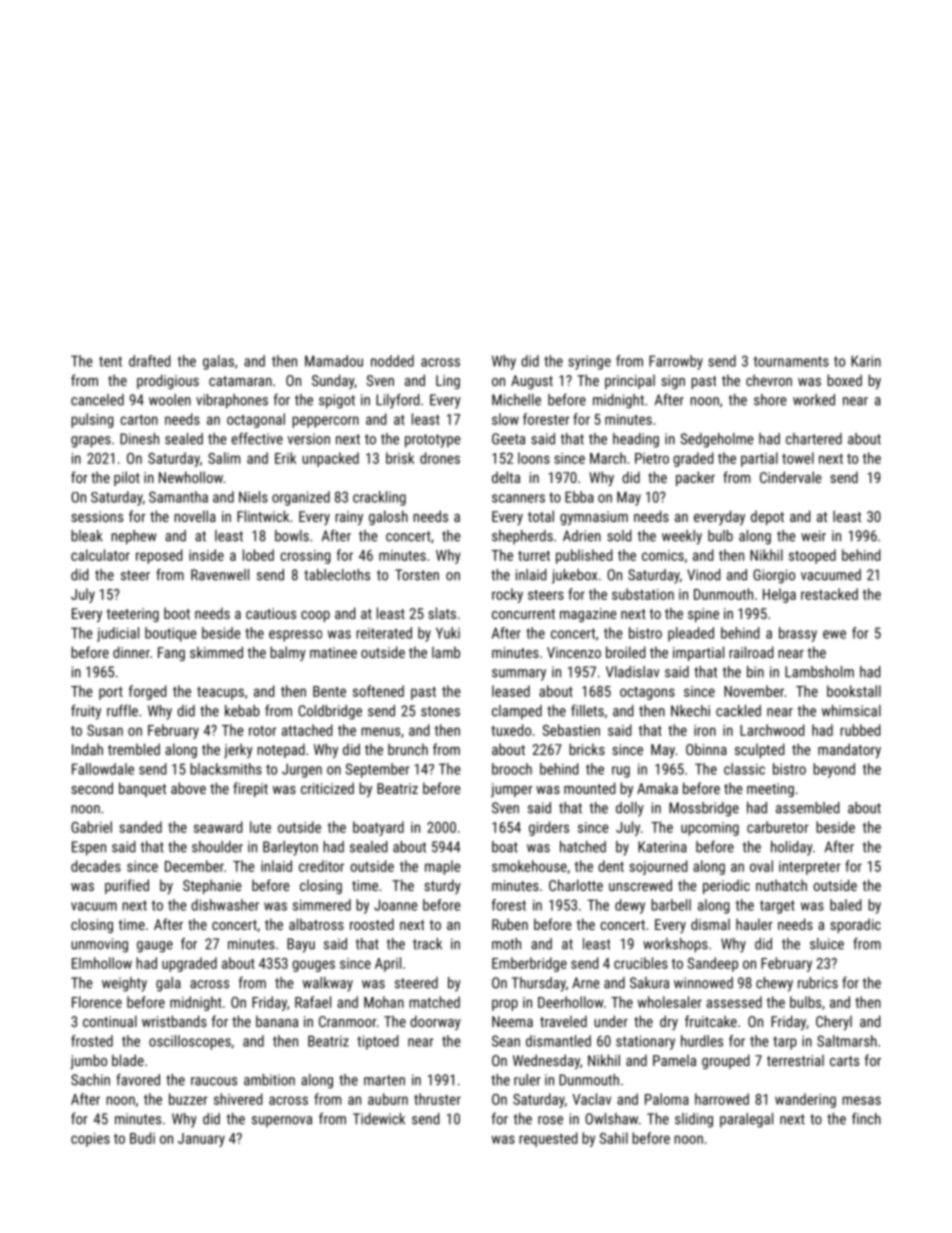 The image size is (952, 1233). Describe the element at coordinates (155, 947) in the screenshot. I see `gauge` at that location.
